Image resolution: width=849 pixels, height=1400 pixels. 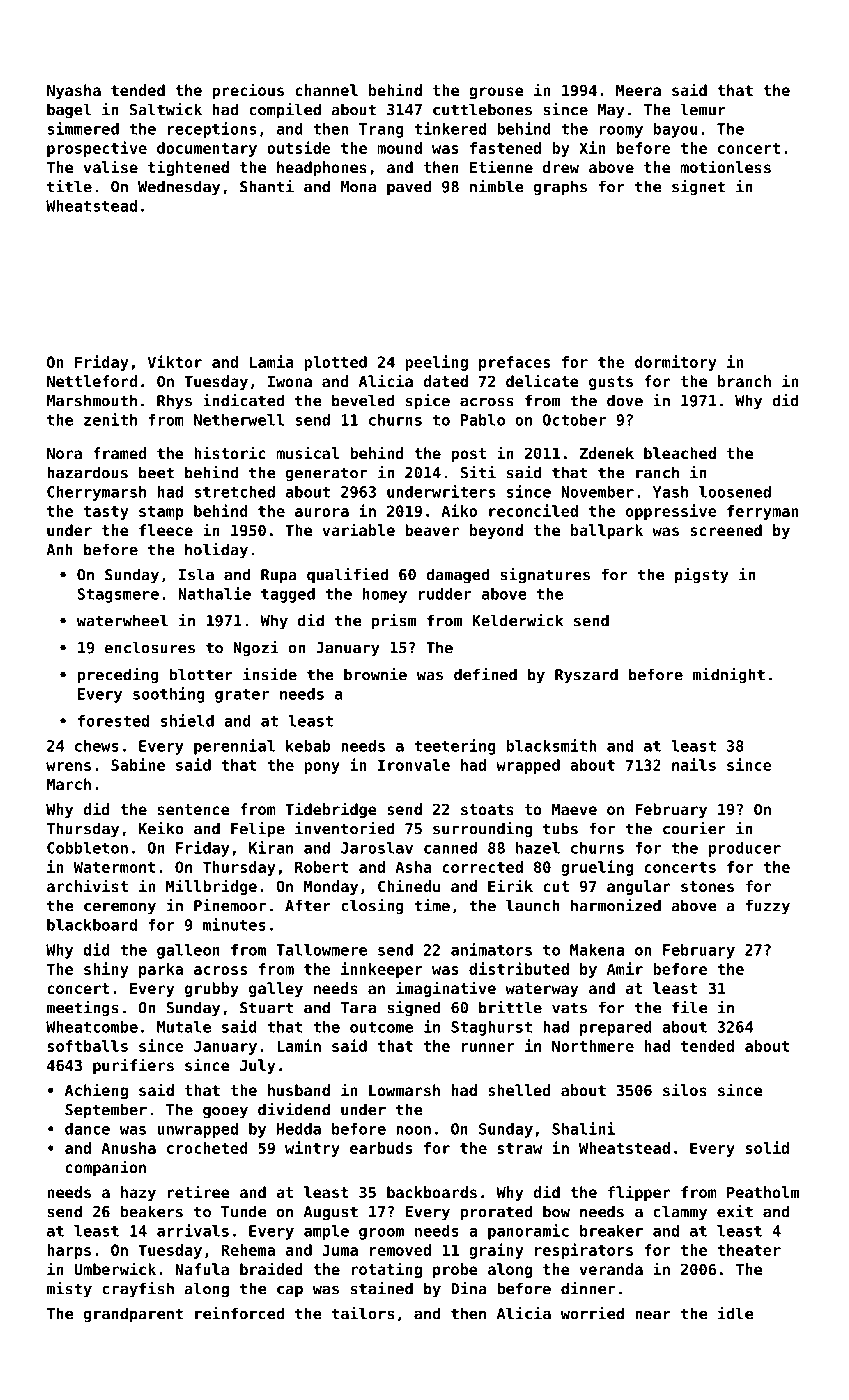 What do you see at coordinates (69, 186) in the screenshot?
I see `title` at bounding box center [69, 186].
